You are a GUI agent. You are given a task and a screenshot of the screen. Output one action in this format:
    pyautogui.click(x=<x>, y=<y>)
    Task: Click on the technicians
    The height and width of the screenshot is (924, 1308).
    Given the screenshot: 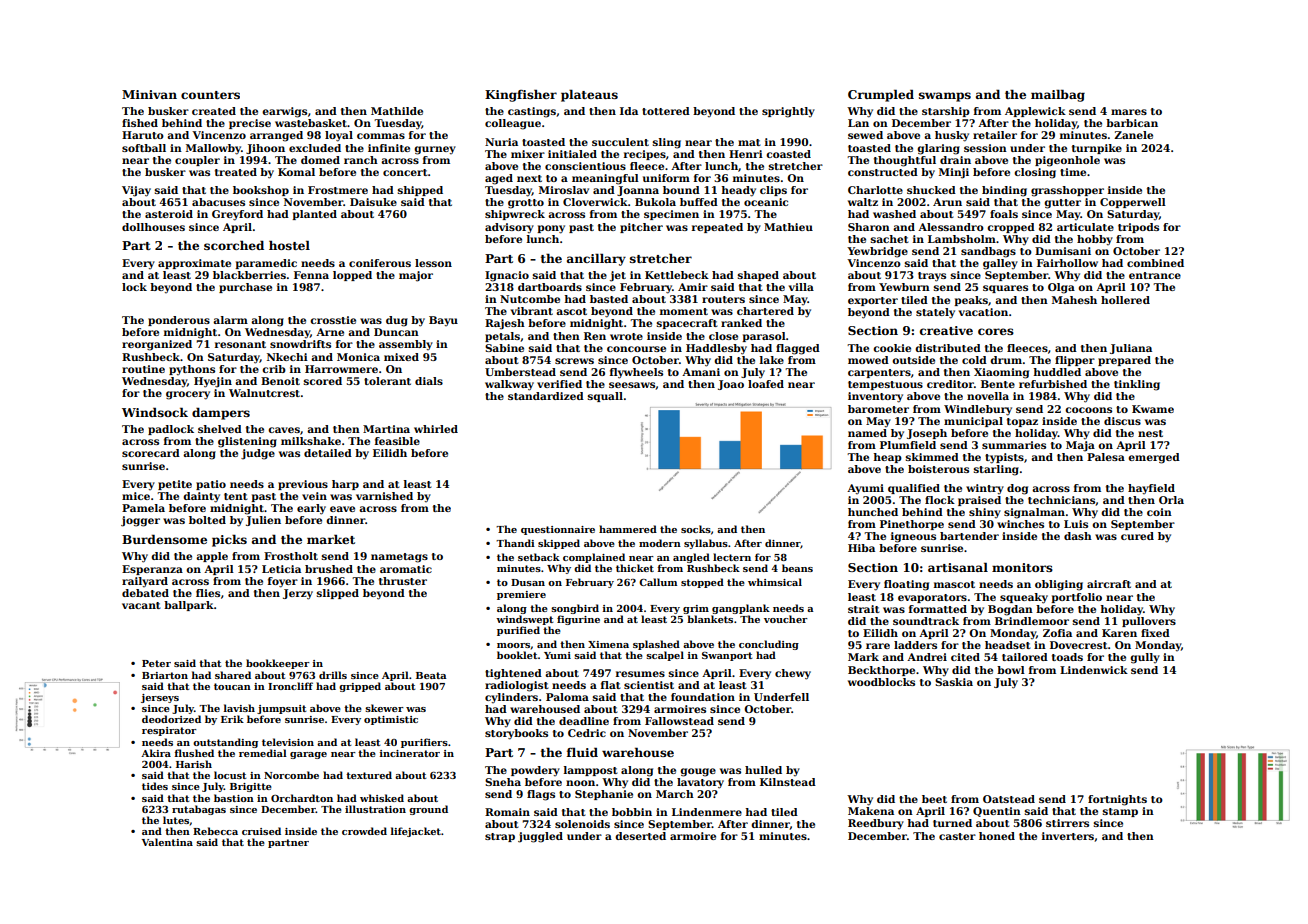 What is the action you would take?
    pyautogui.click(x=1061, y=500)
